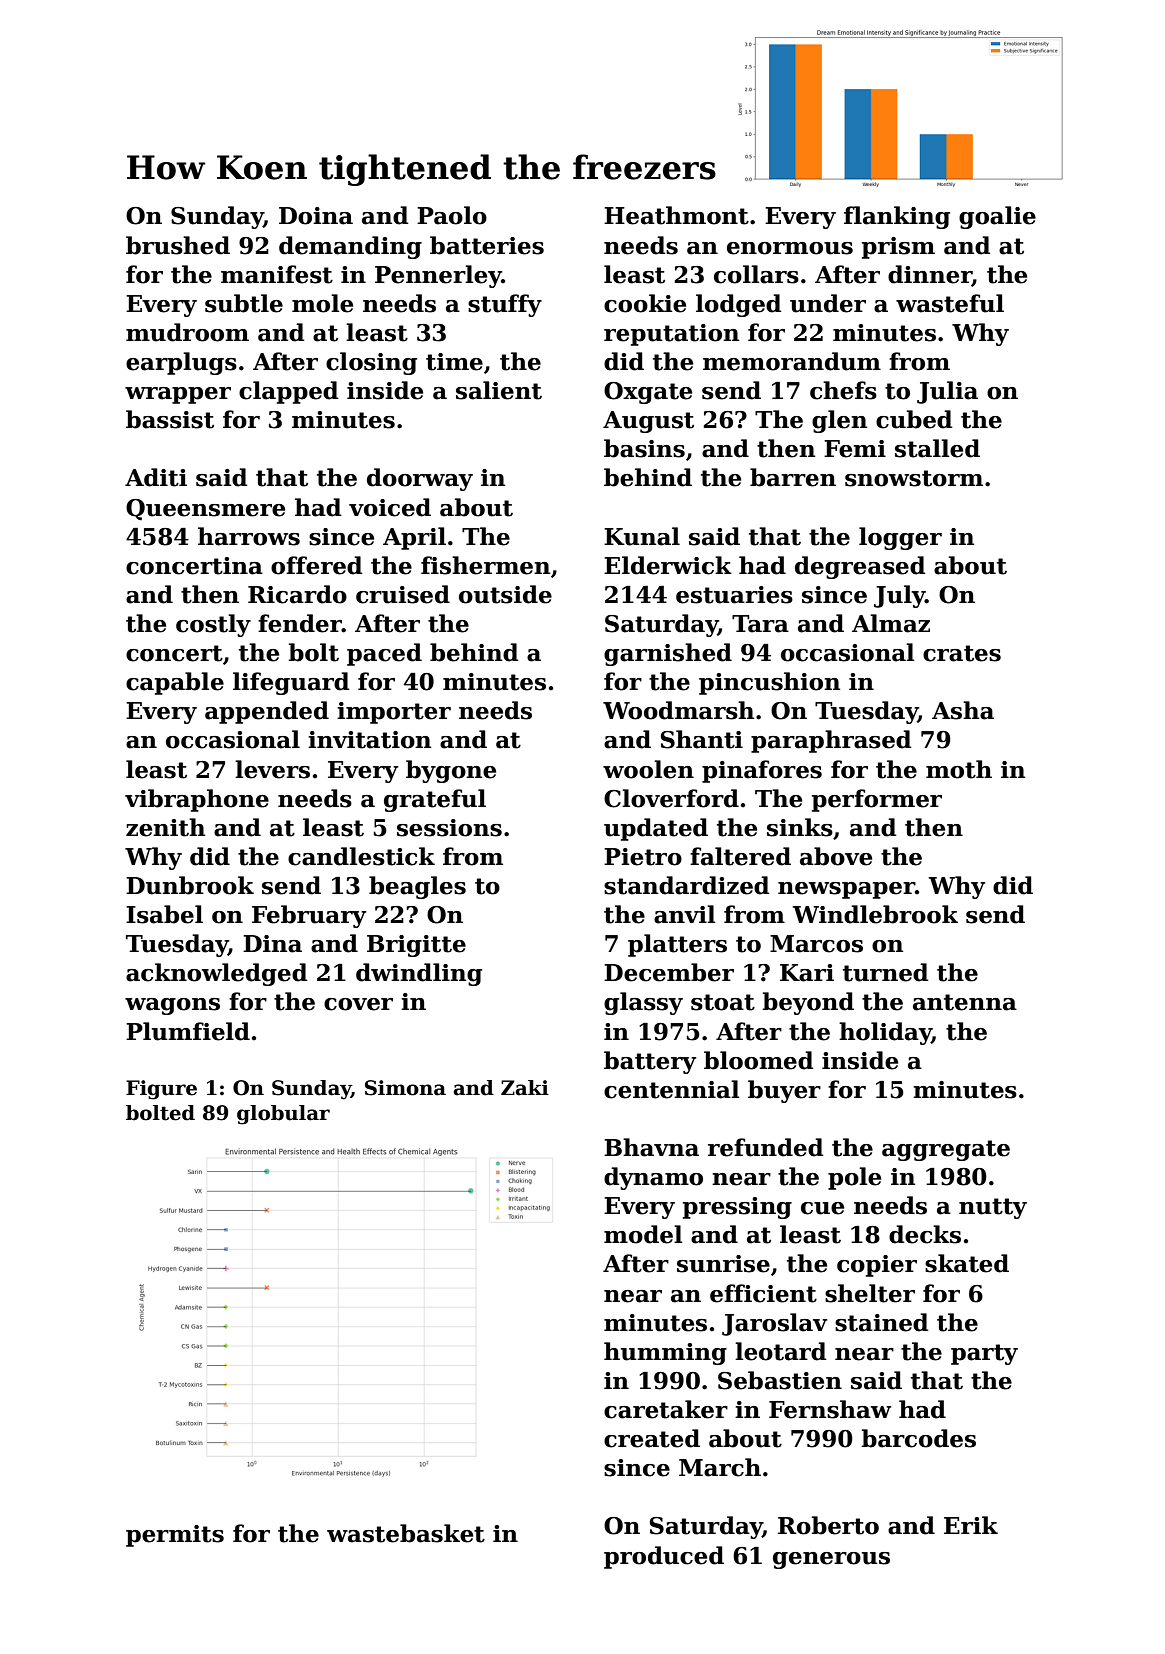 The width and height of the screenshot is (1165, 1654). I want to click on produced, so click(664, 1557).
